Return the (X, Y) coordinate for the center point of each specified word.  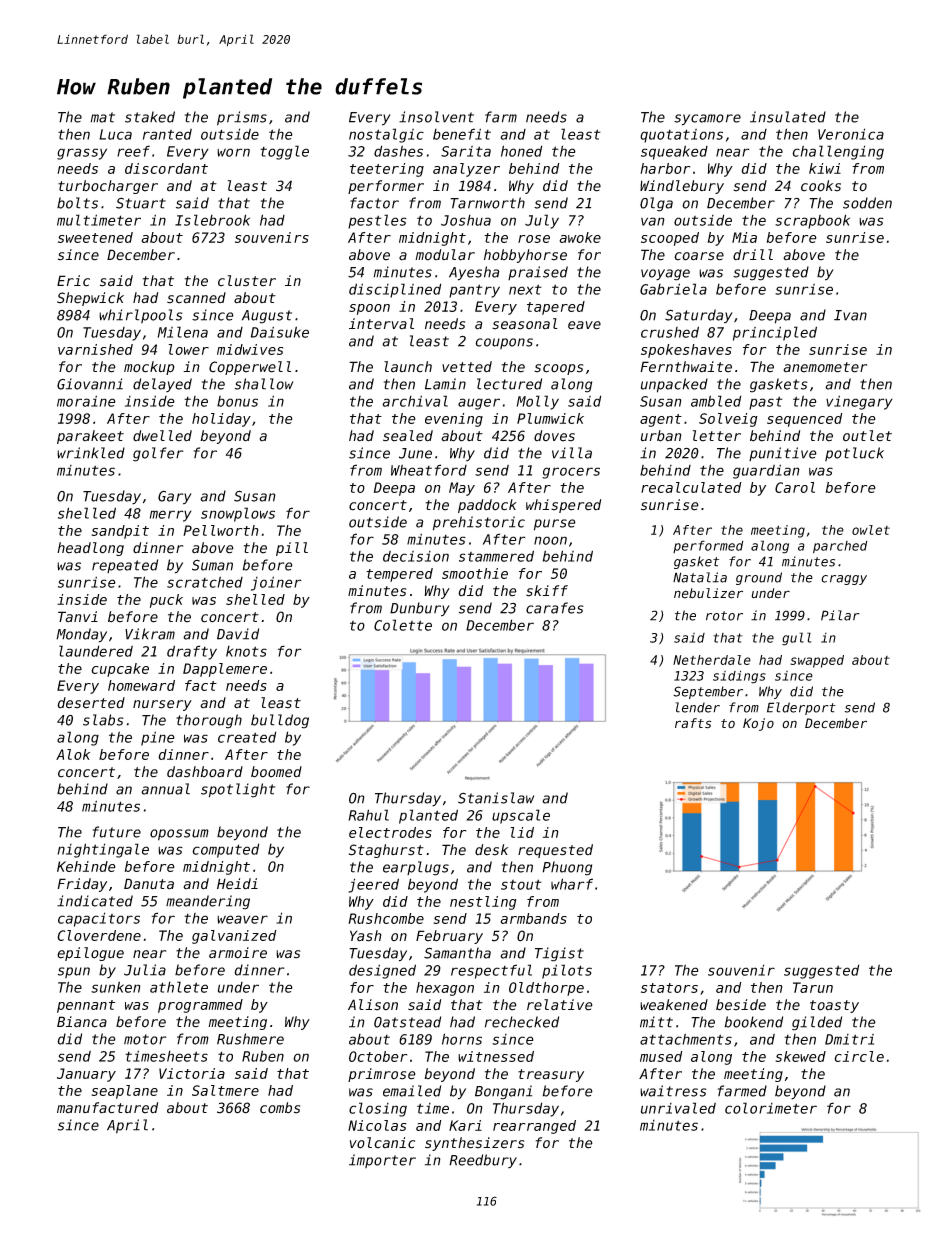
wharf (572, 884)
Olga (656, 204)
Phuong (567, 868)
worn (233, 152)
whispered (563, 506)
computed (225, 850)
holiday (221, 420)
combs (280, 1108)
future (117, 832)
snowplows (238, 514)
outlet (867, 436)
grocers (571, 473)
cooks (821, 186)
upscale (521, 816)
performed (708, 546)
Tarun (813, 987)
